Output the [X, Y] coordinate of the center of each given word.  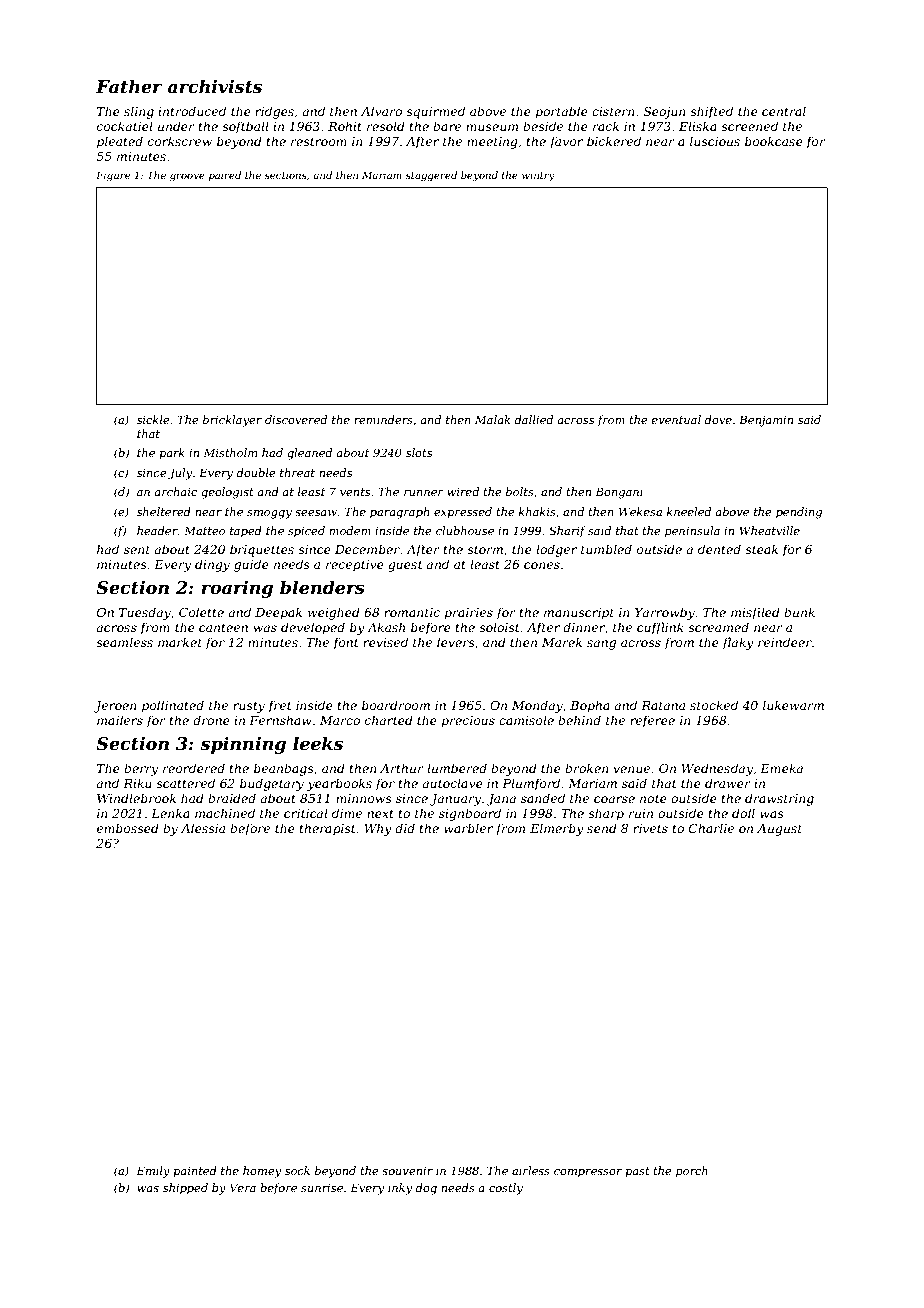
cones [542, 565]
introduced [192, 111]
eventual [676, 419]
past [637, 1172]
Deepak [278, 613]
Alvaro [381, 111]
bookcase [774, 141]
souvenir [407, 1170]
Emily [153, 1172]
